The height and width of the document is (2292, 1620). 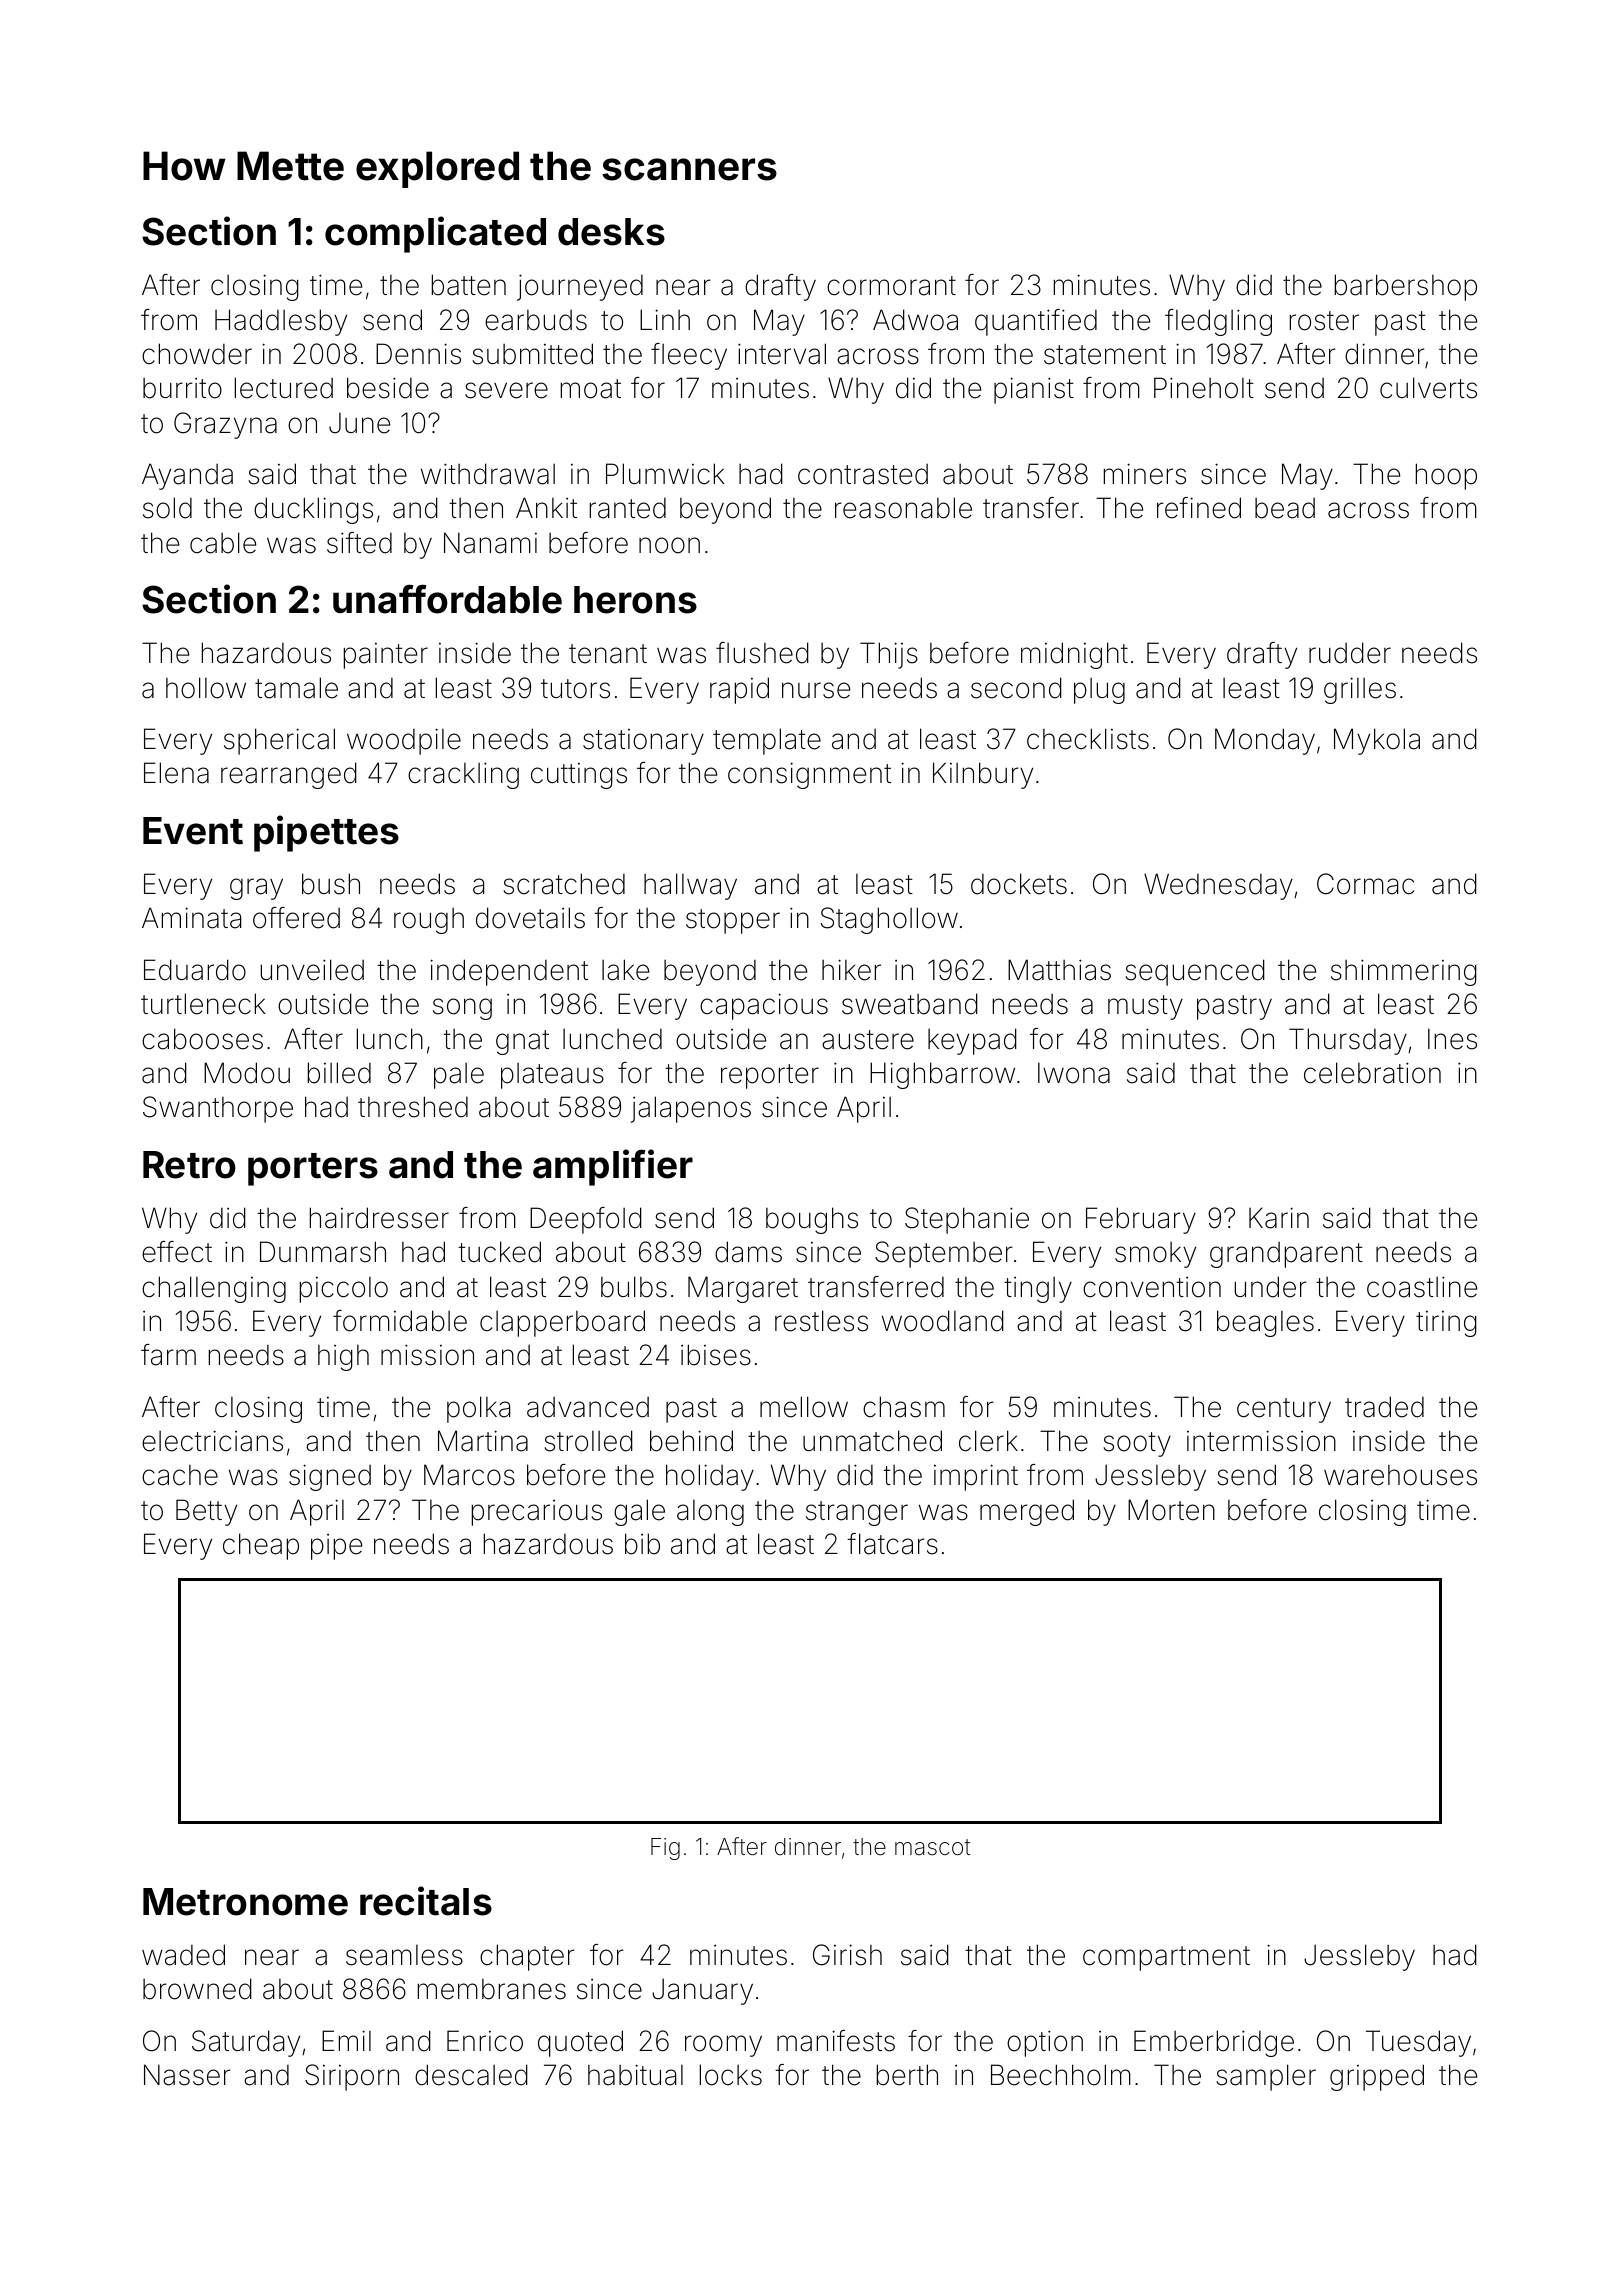 What do you see at coordinates (1171, 1510) in the document?
I see `Morten` at bounding box center [1171, 1510].
